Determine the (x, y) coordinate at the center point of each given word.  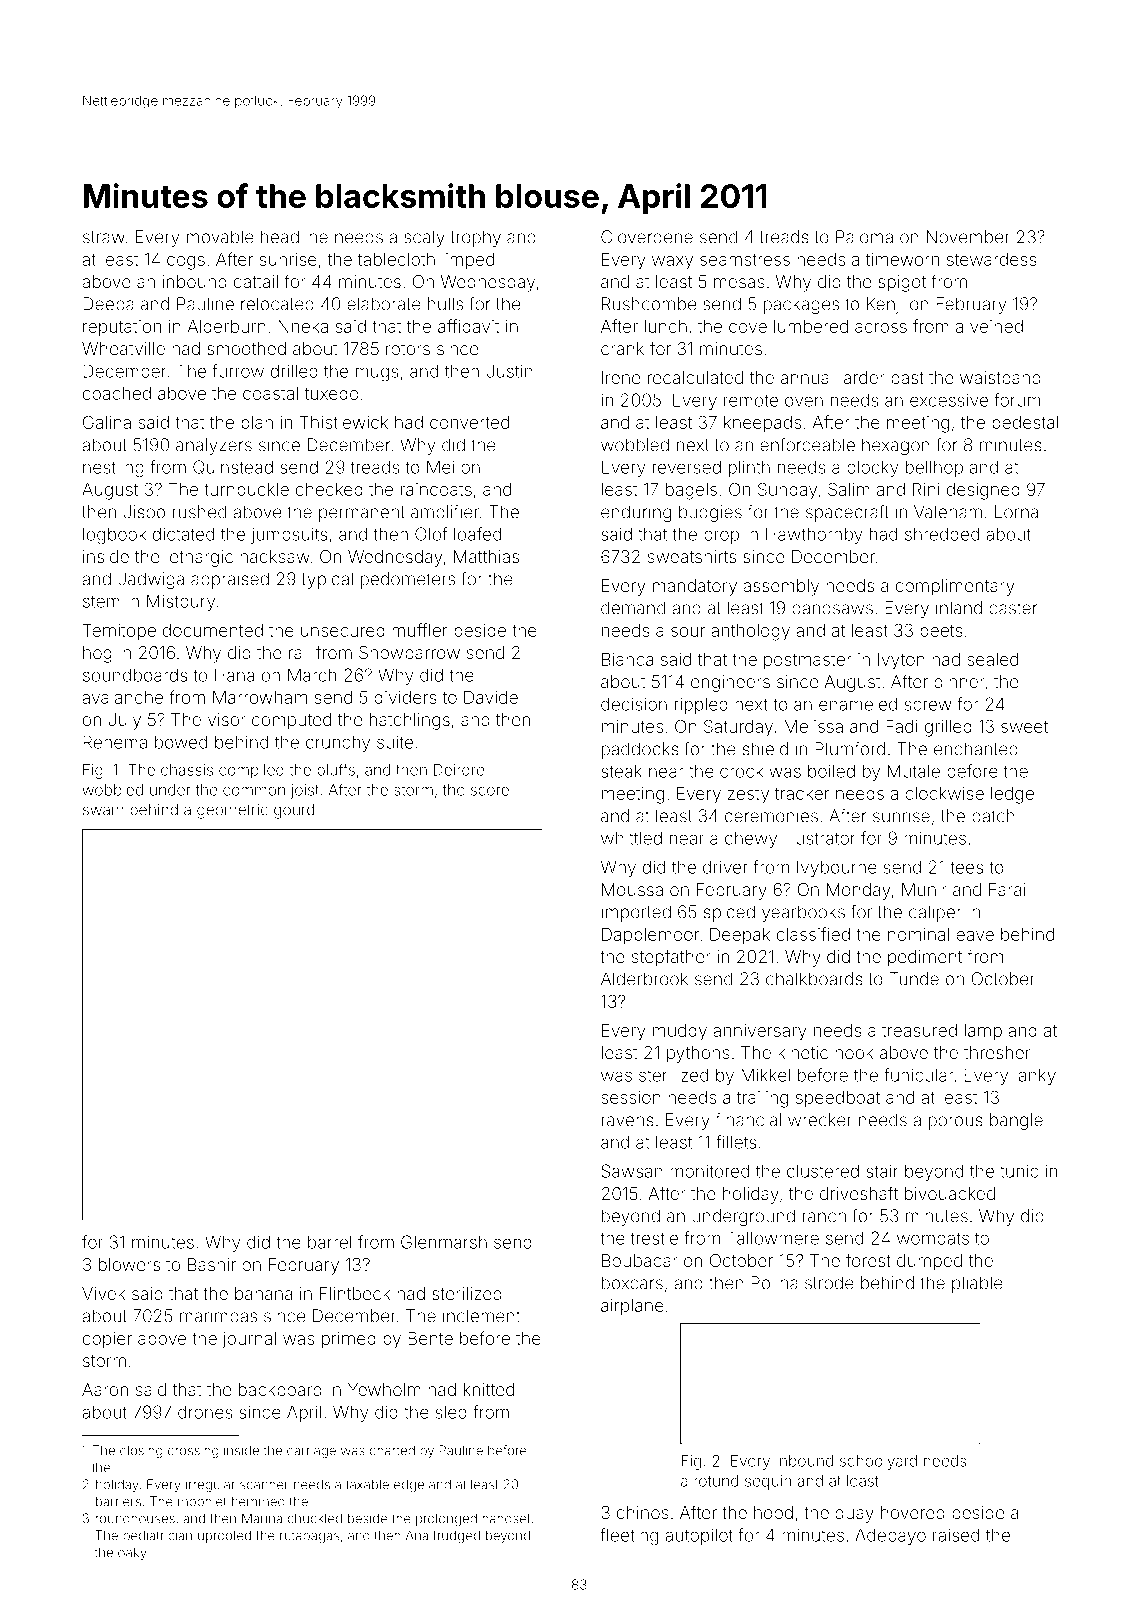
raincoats (436, 489)
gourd (294, 811)
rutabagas (309, 1537)
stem (101, 601)
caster (1013, 608)
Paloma (864, 237)
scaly (424, 238)
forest (868, 1260)
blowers (129, 1264)
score (490, 791)
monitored (709, 1171)
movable (220, 237)
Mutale (914, 771)
